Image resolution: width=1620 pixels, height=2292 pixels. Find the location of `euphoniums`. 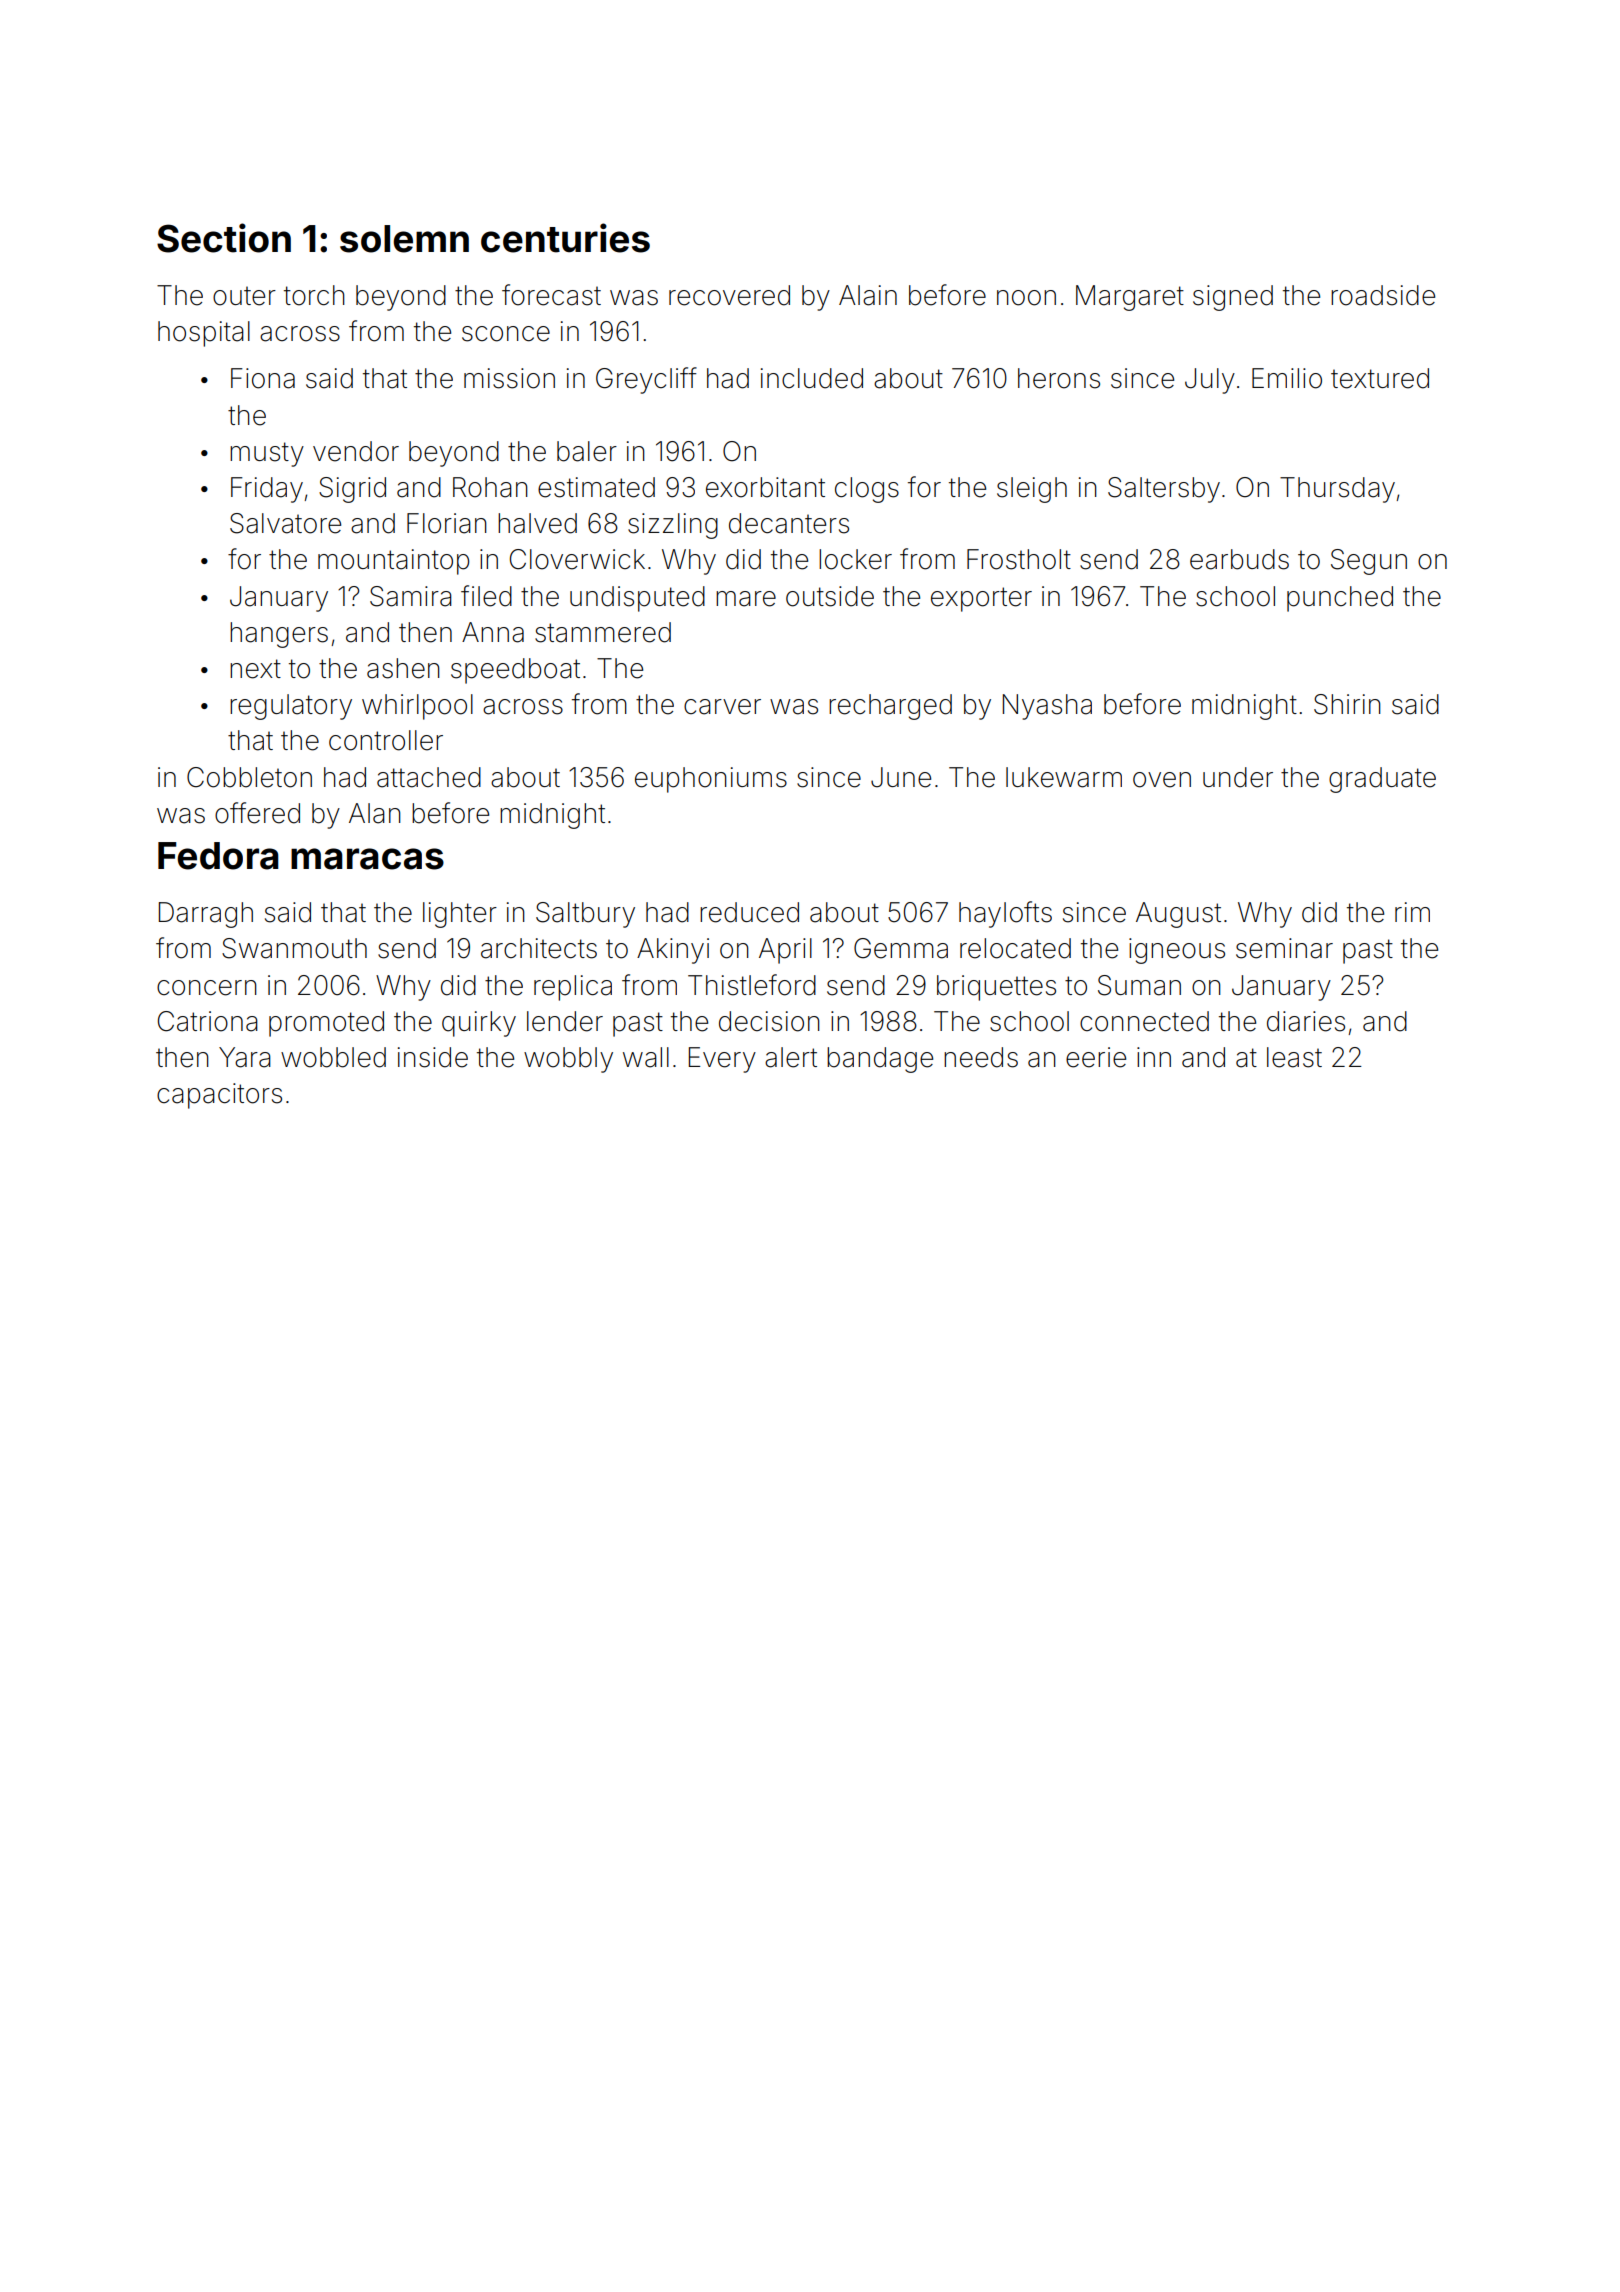

euphoniums is located at coordinates (711, 780).
